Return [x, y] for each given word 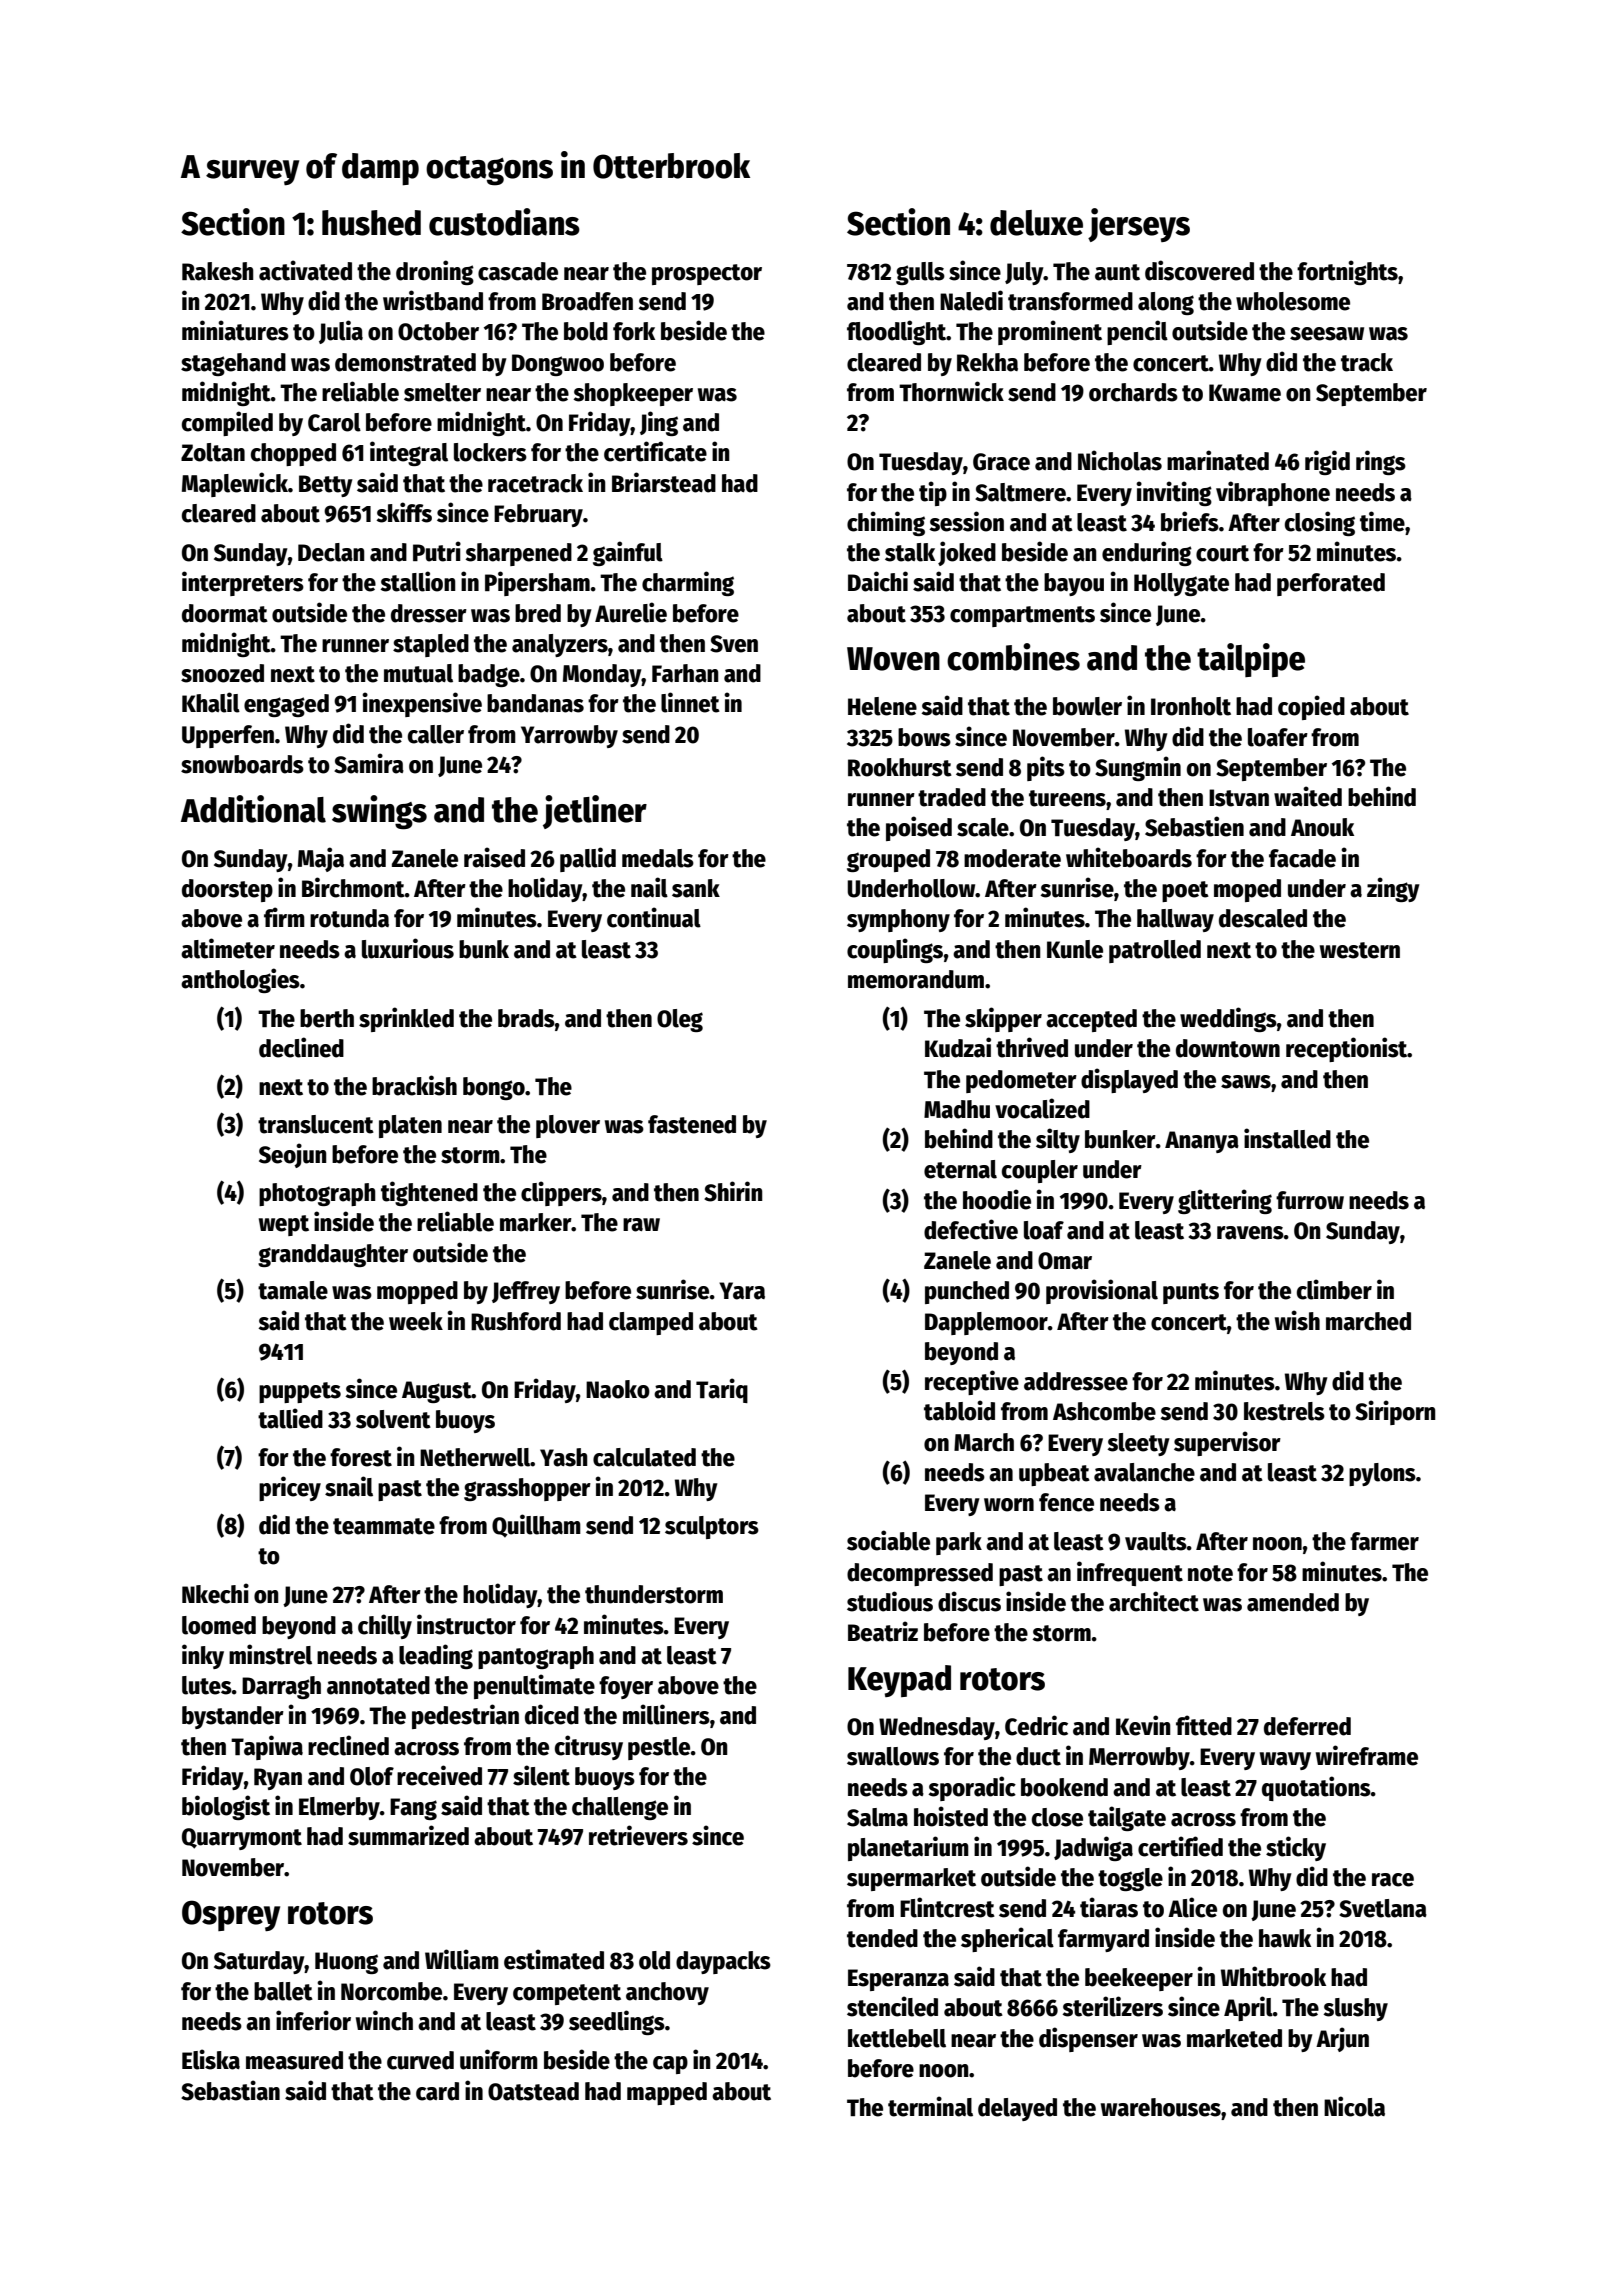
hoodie [997, 1199]
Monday [602, 675]
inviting [1174, 493]
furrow [1310, 1200]
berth [327, 1018]
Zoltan [213, 452]
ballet [283, 1991]
